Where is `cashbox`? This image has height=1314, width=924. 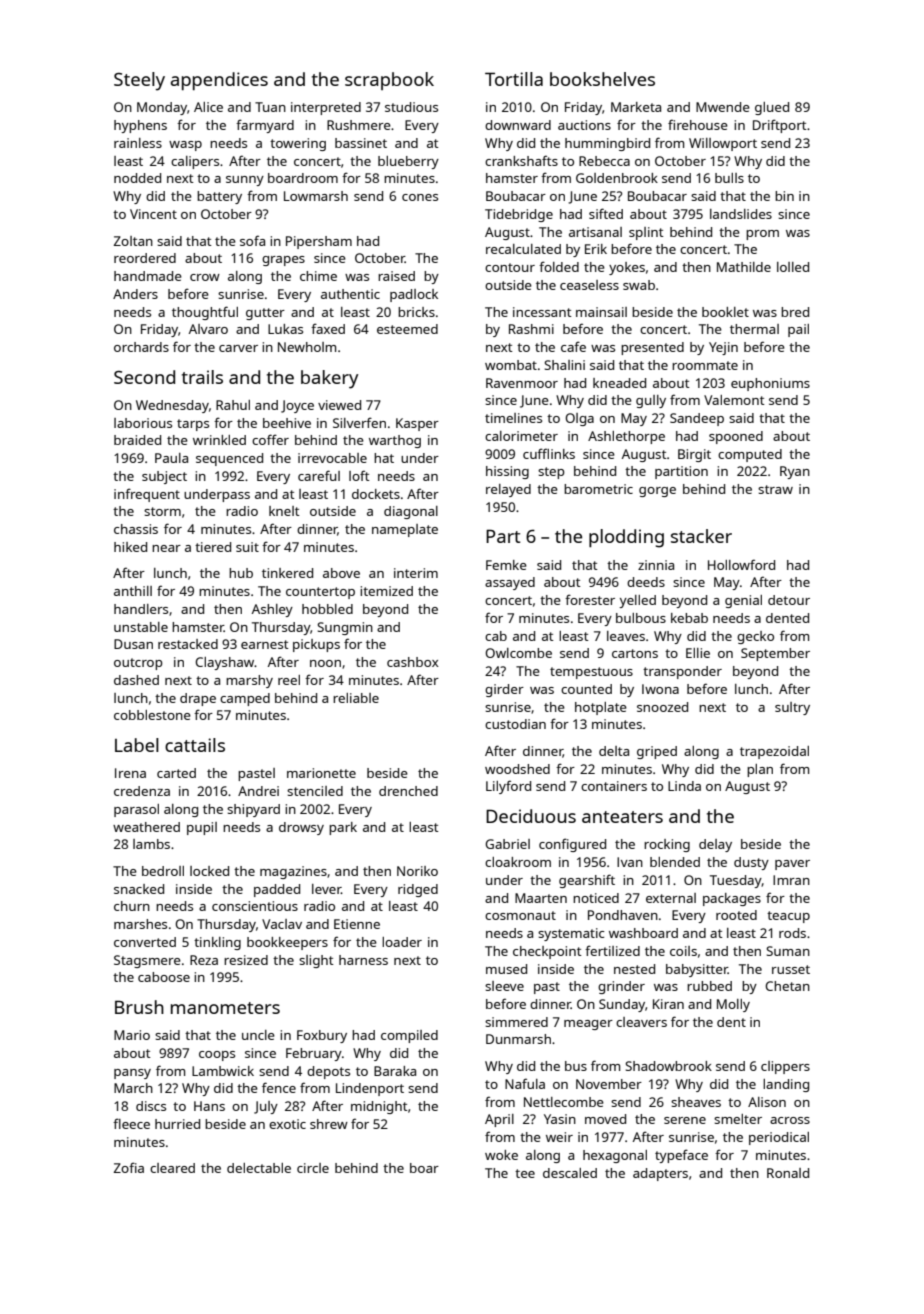
cashbox is located at coordinates (413, 662).
